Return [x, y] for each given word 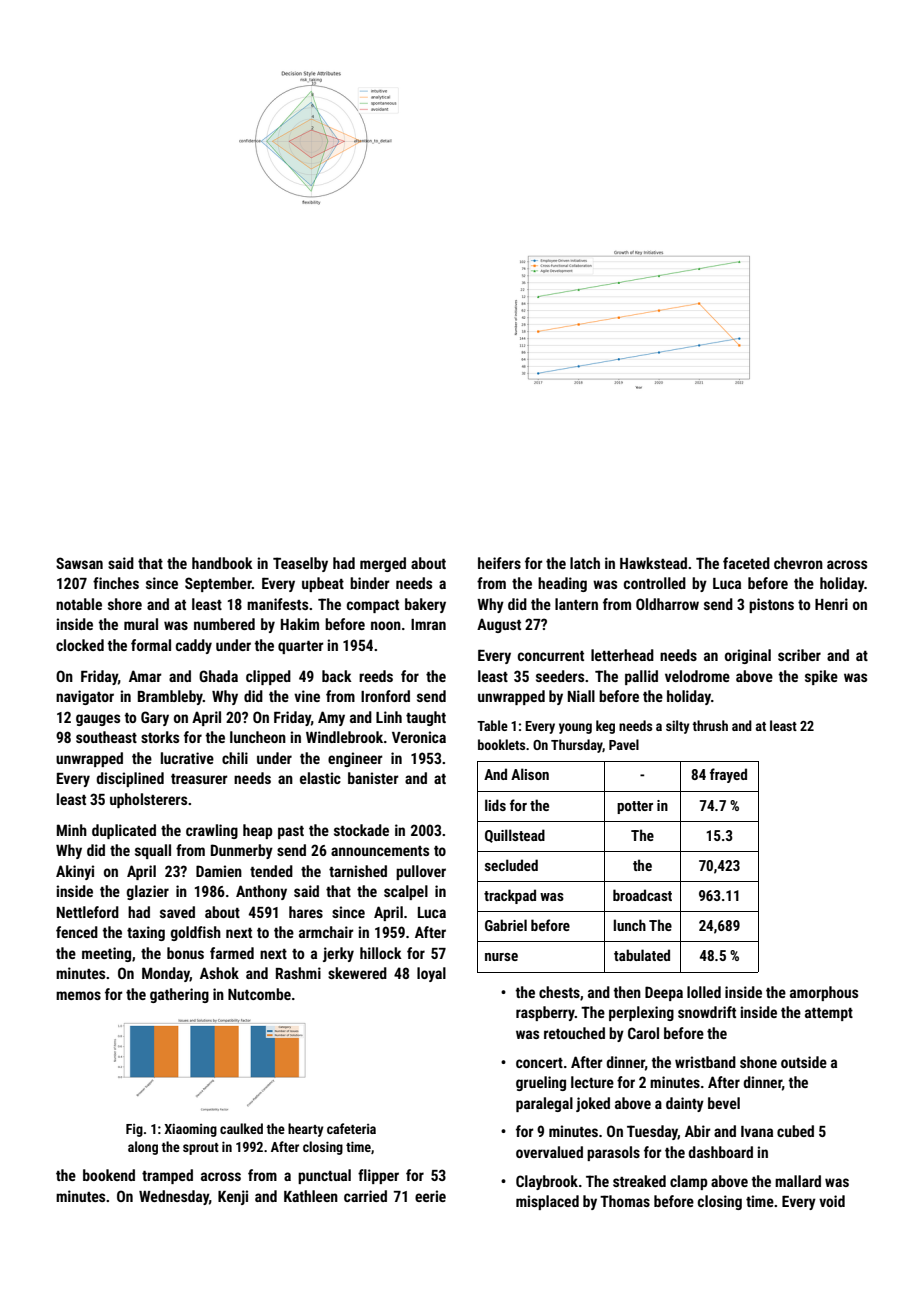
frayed [728, 775]
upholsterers [148, 800]
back [337, 676]
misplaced [547, 1202]
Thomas [625, 1201]
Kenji [233, 1197]
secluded [511, 865]
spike [821, 677]
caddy [194, 646]
